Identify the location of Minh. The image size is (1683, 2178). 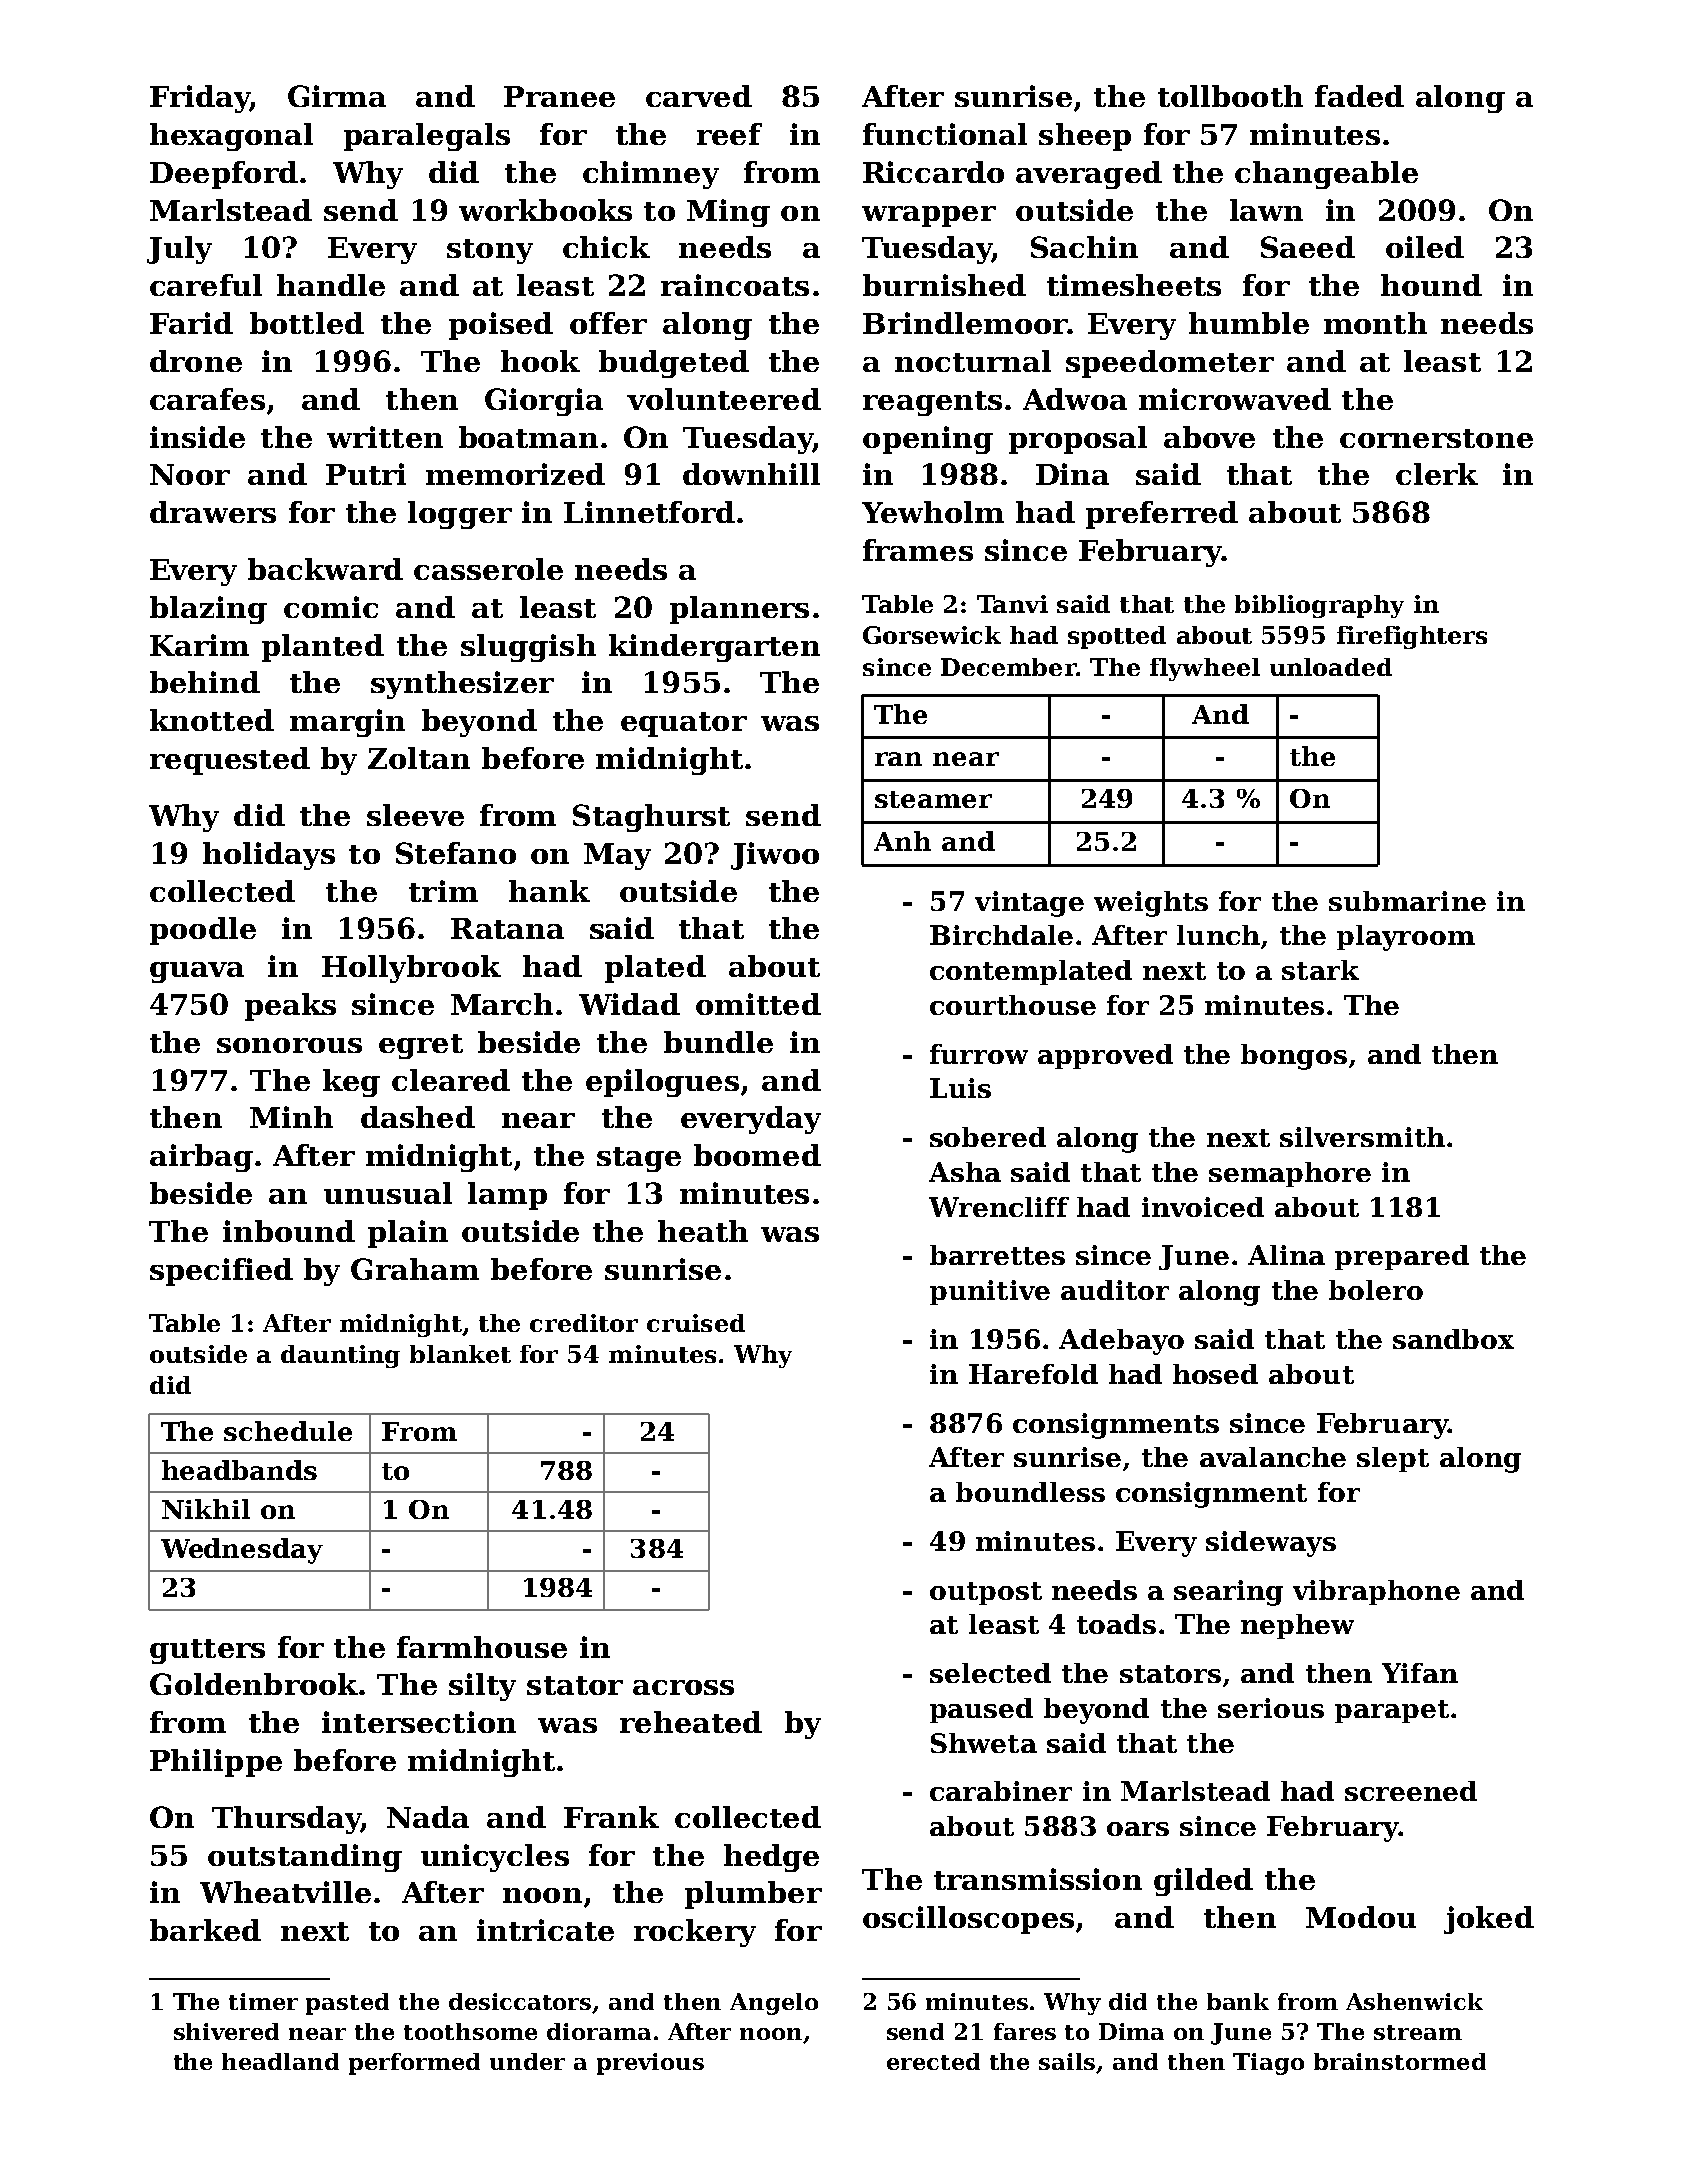
(291, 1117).
